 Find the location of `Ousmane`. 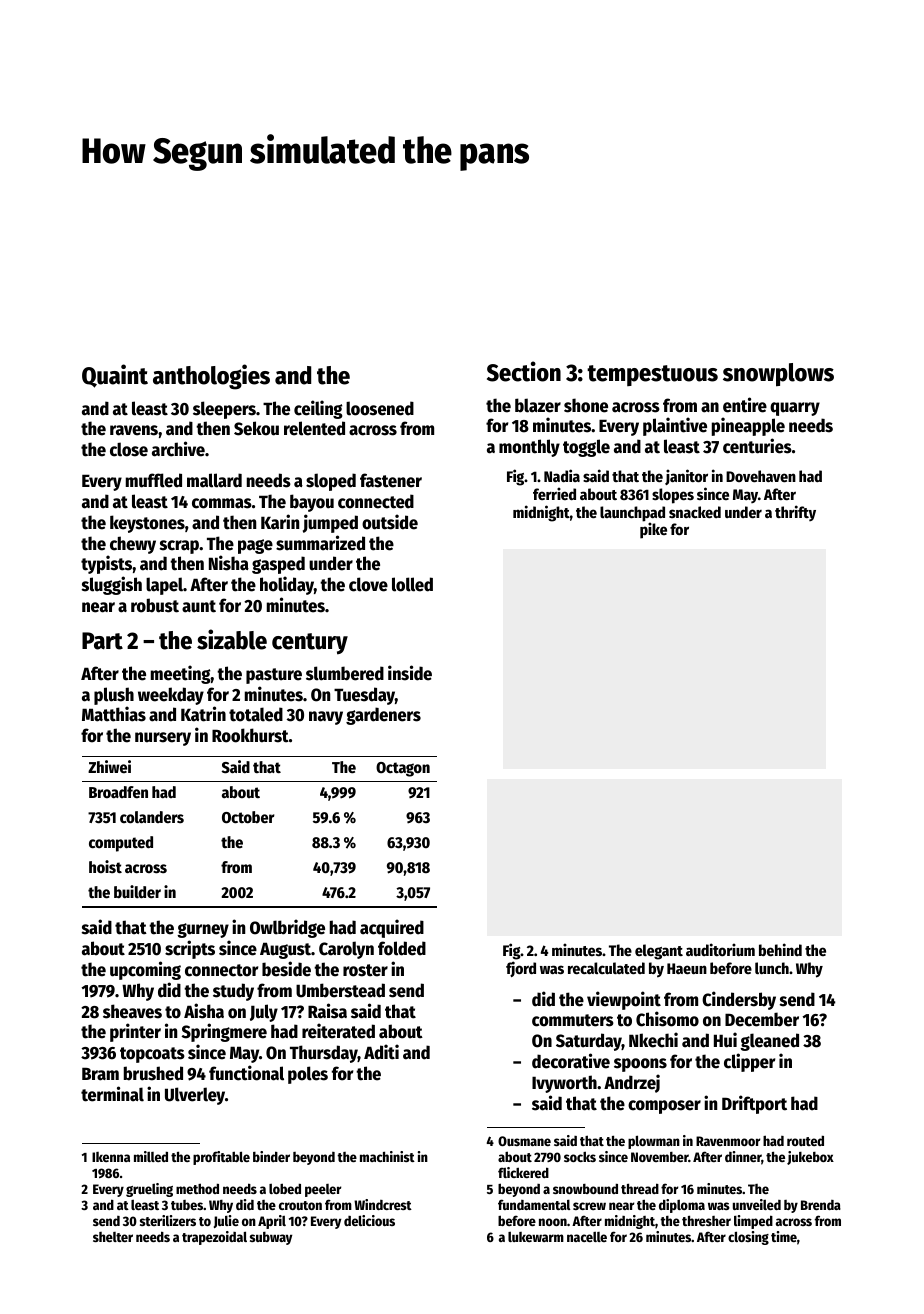

Ousmane is located at coordinates (524, 1141).
